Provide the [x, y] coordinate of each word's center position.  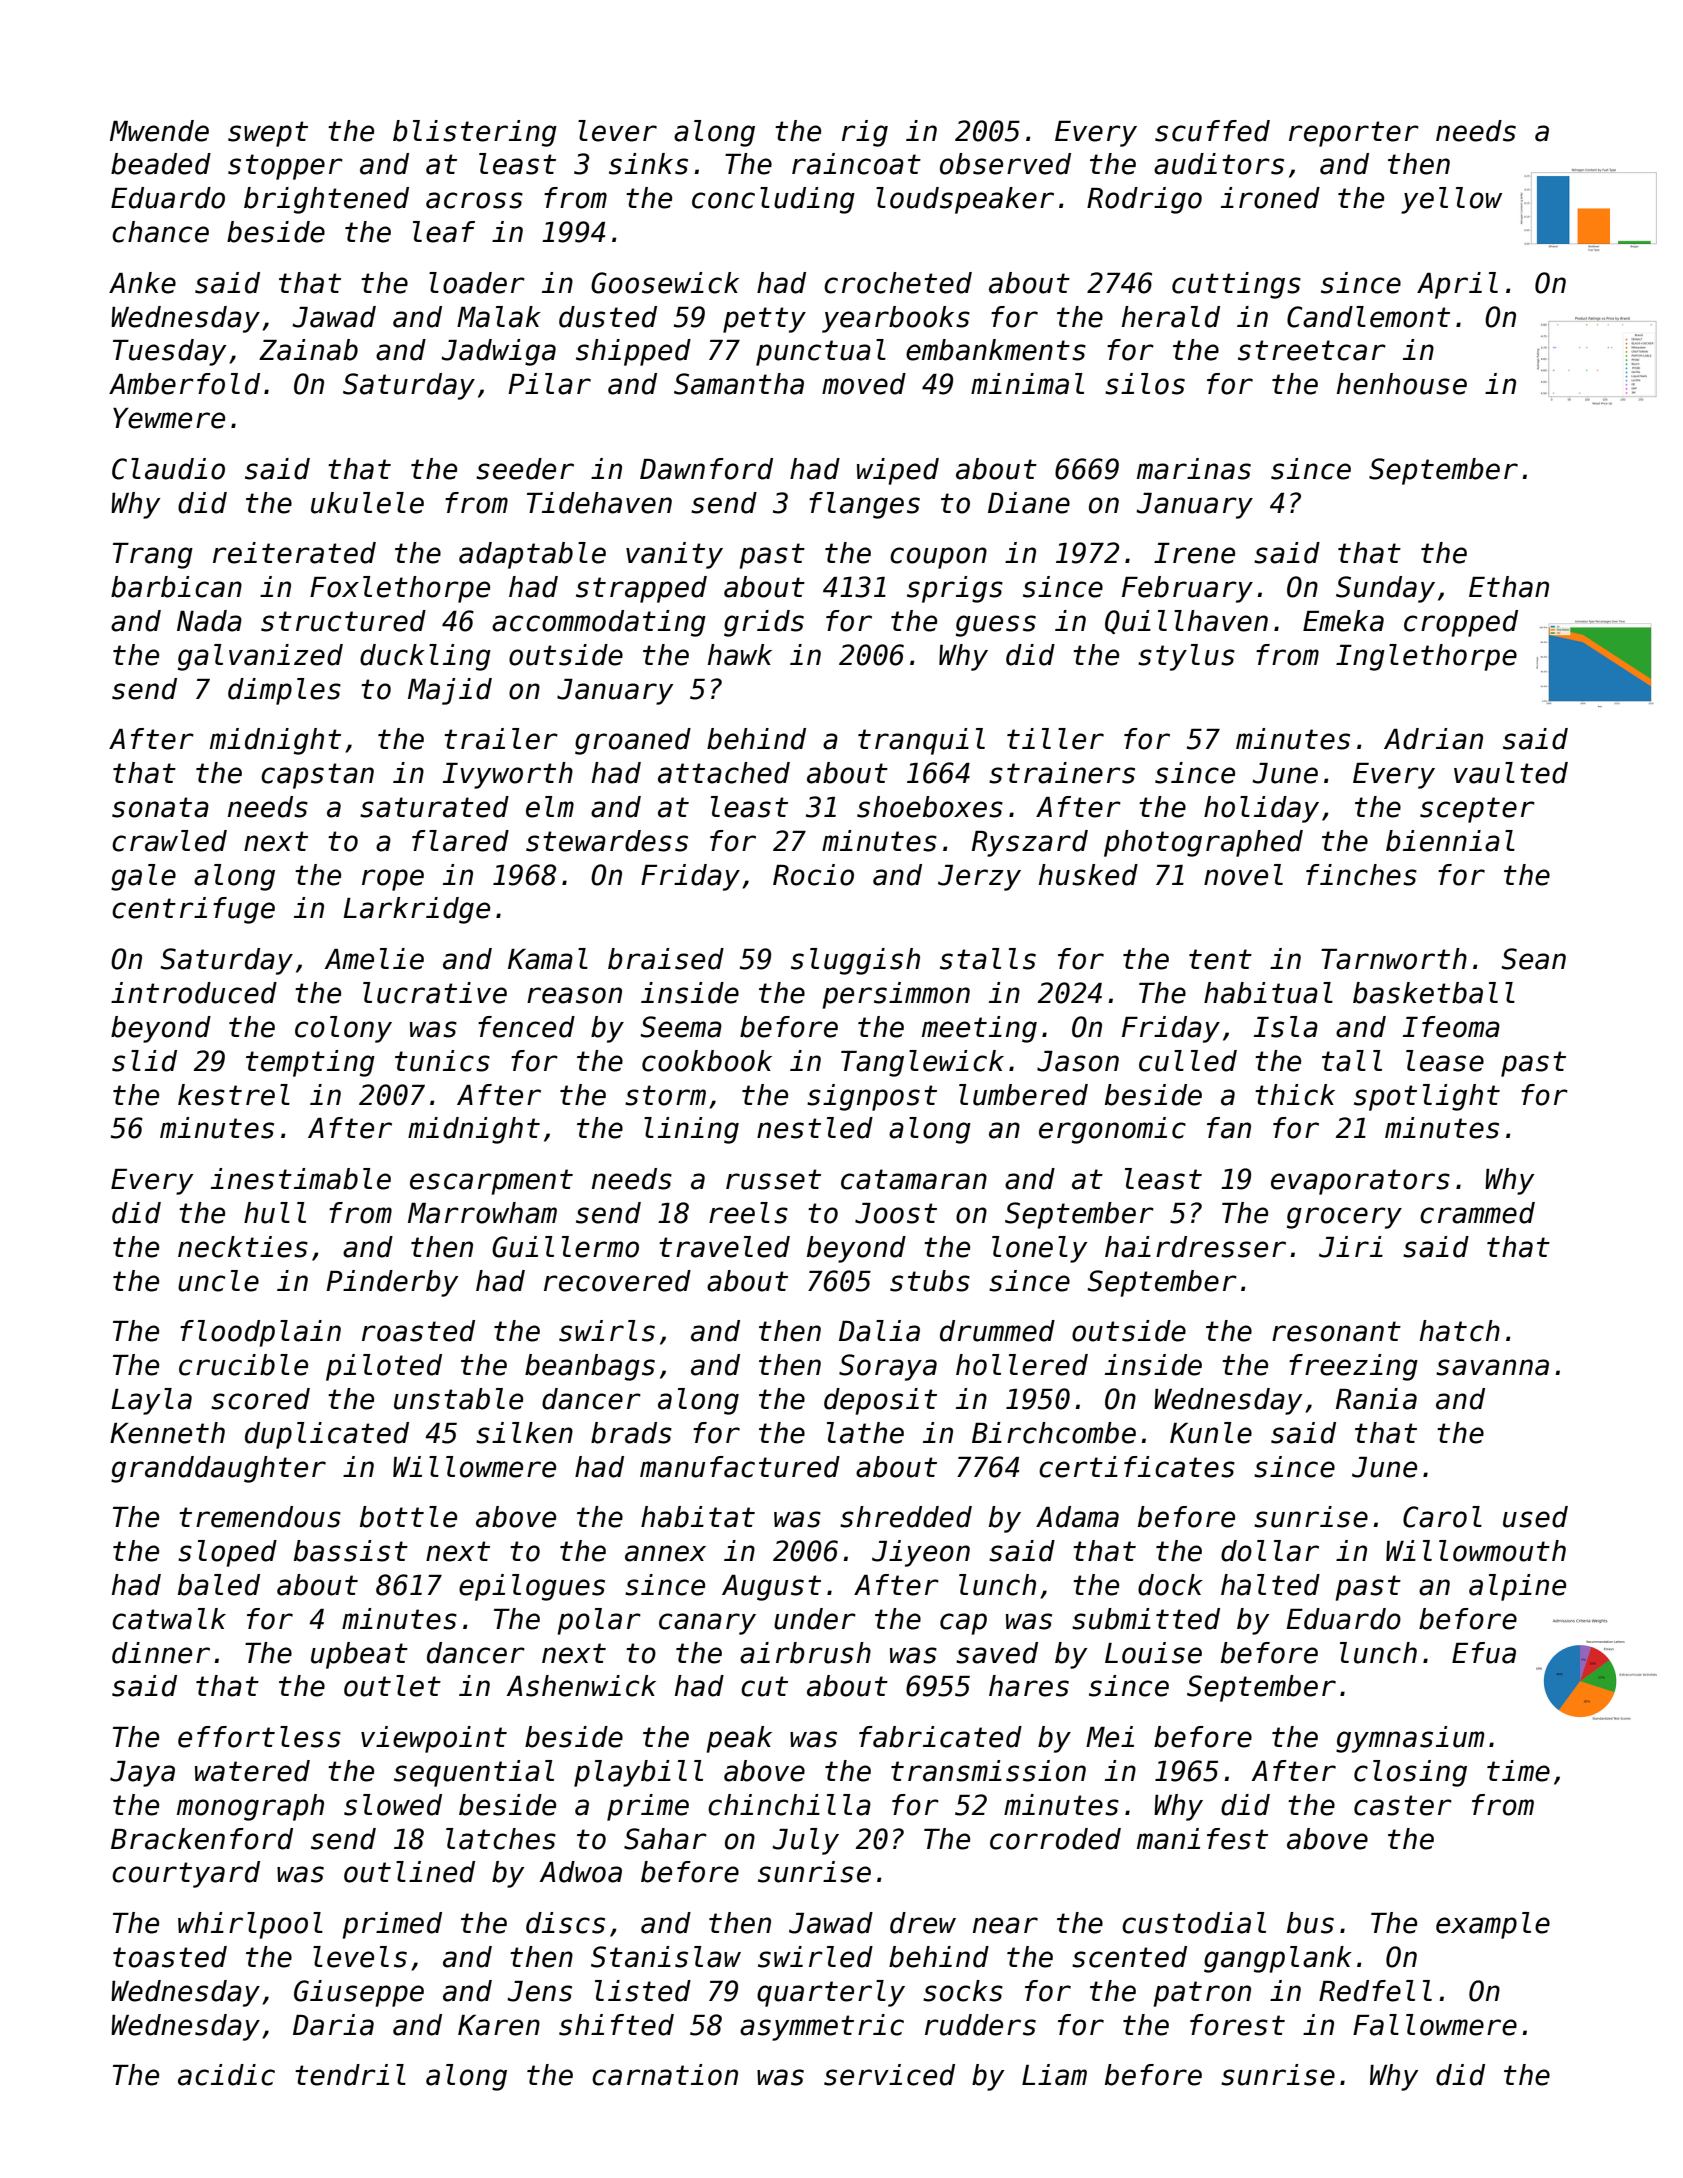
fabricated [940, 1737]
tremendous [260, 1517]
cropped [1461, 623]
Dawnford [706, 469]
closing [1410, 1773]
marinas [1194, 469]
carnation [665, 2075]
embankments [996, 350]
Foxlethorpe [400, 589]
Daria [333, 2025]
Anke [142, 283]
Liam [1054, 2075]
